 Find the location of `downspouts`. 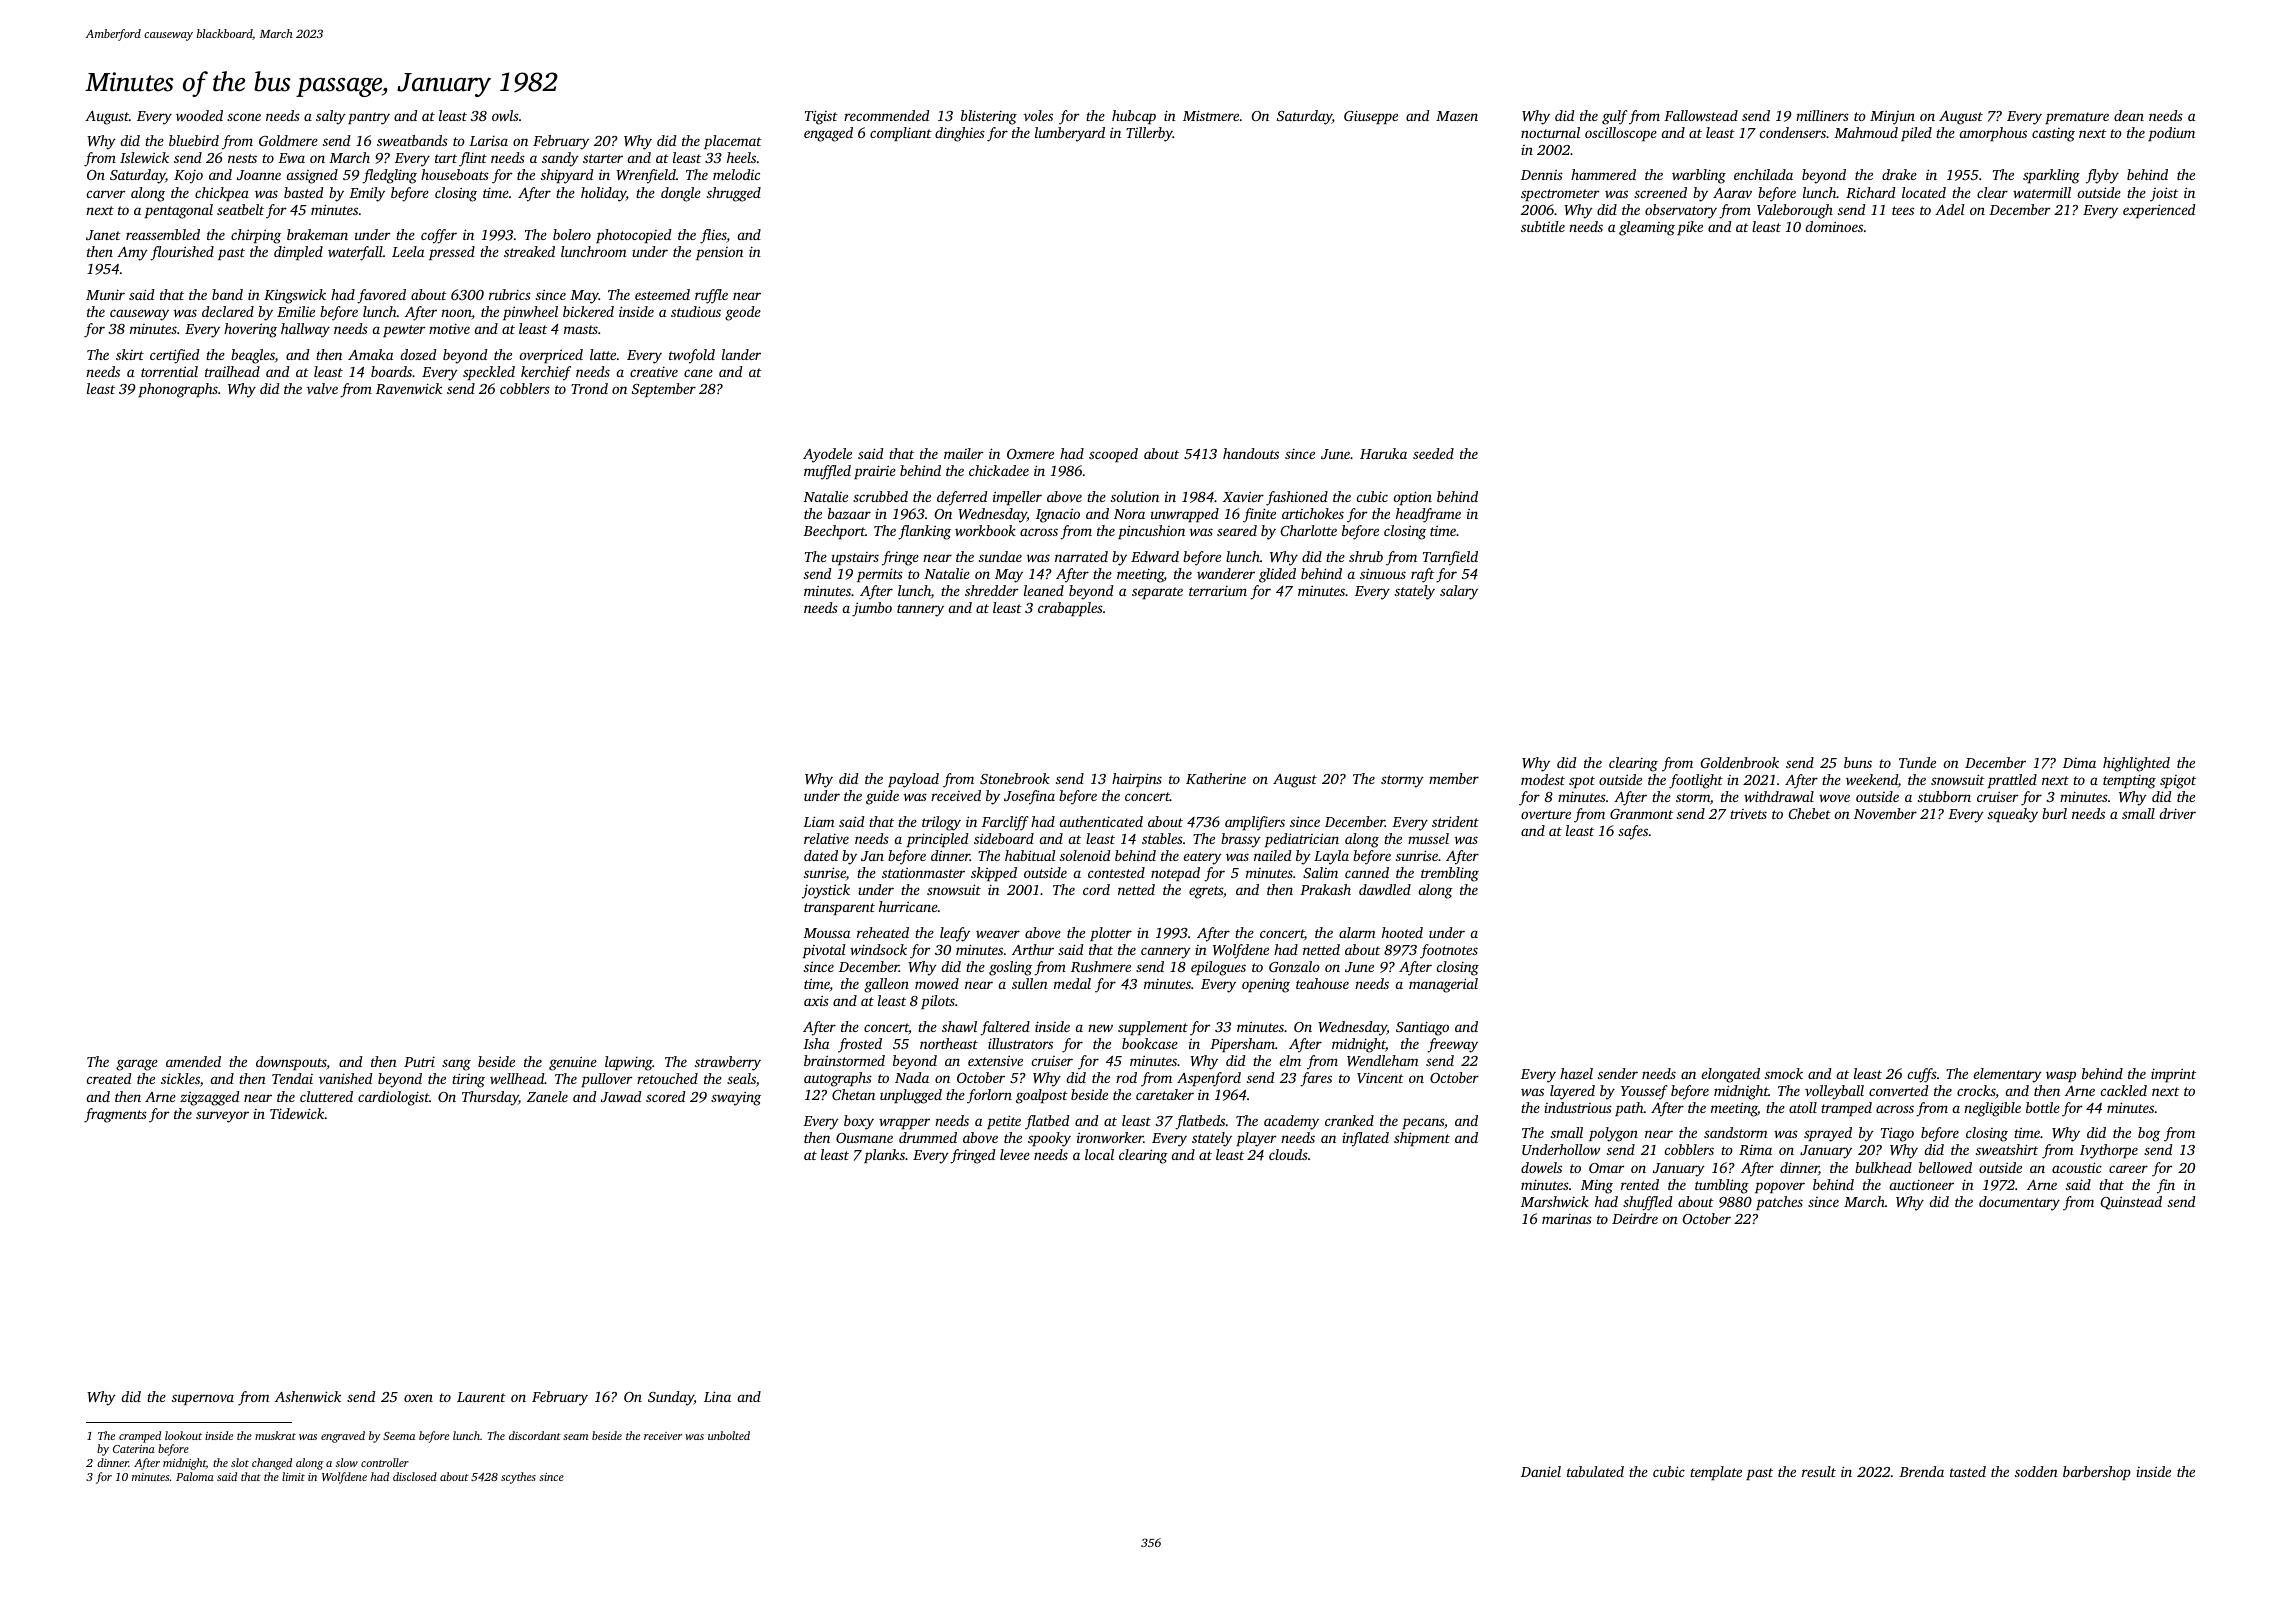

downspouts is located at coordinates (291, 1063).
